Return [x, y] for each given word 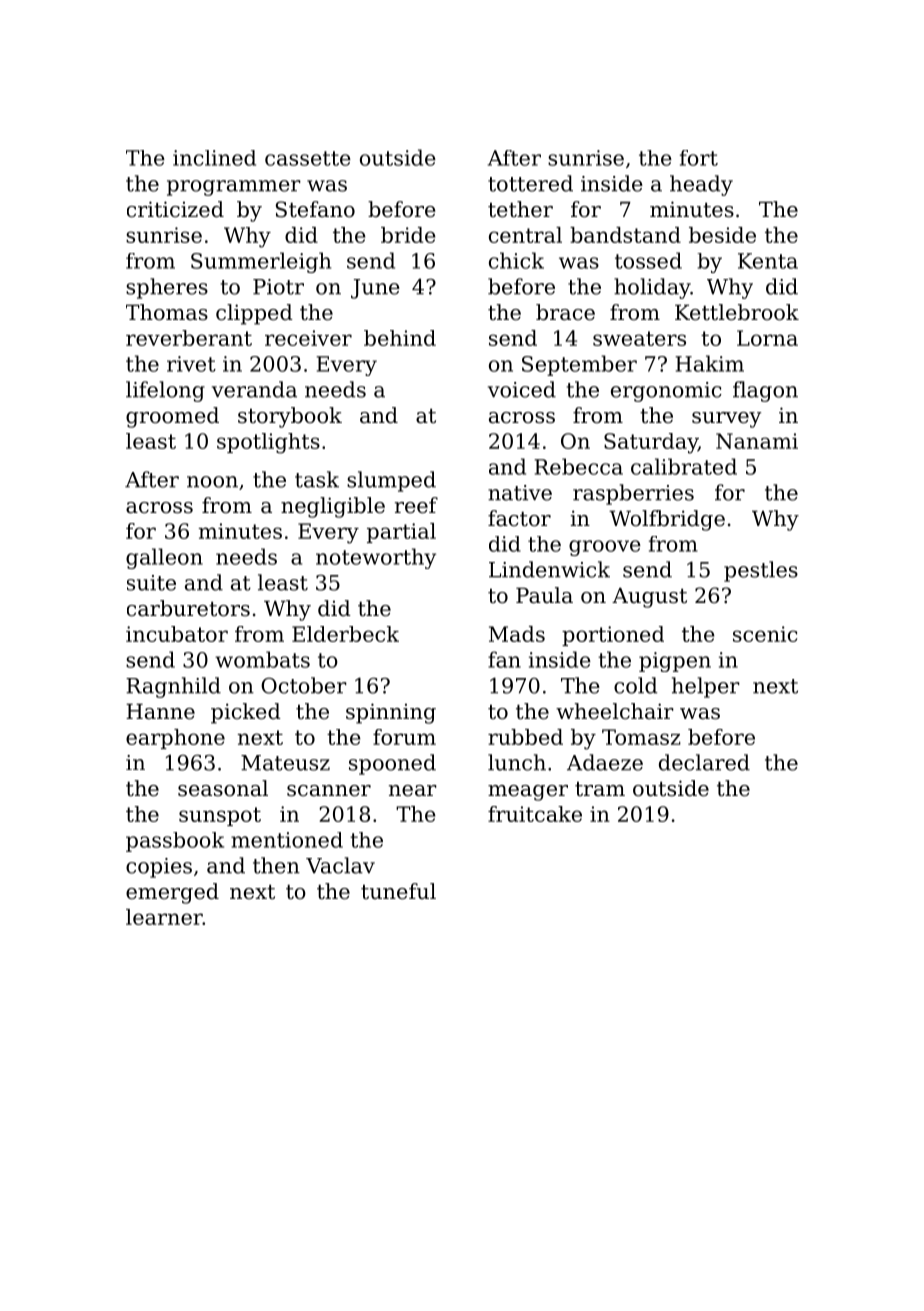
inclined [214, 158]
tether [520, 209]
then [276, 865]
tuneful [398, 891]
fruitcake [535, 814]
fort [699, 158]
